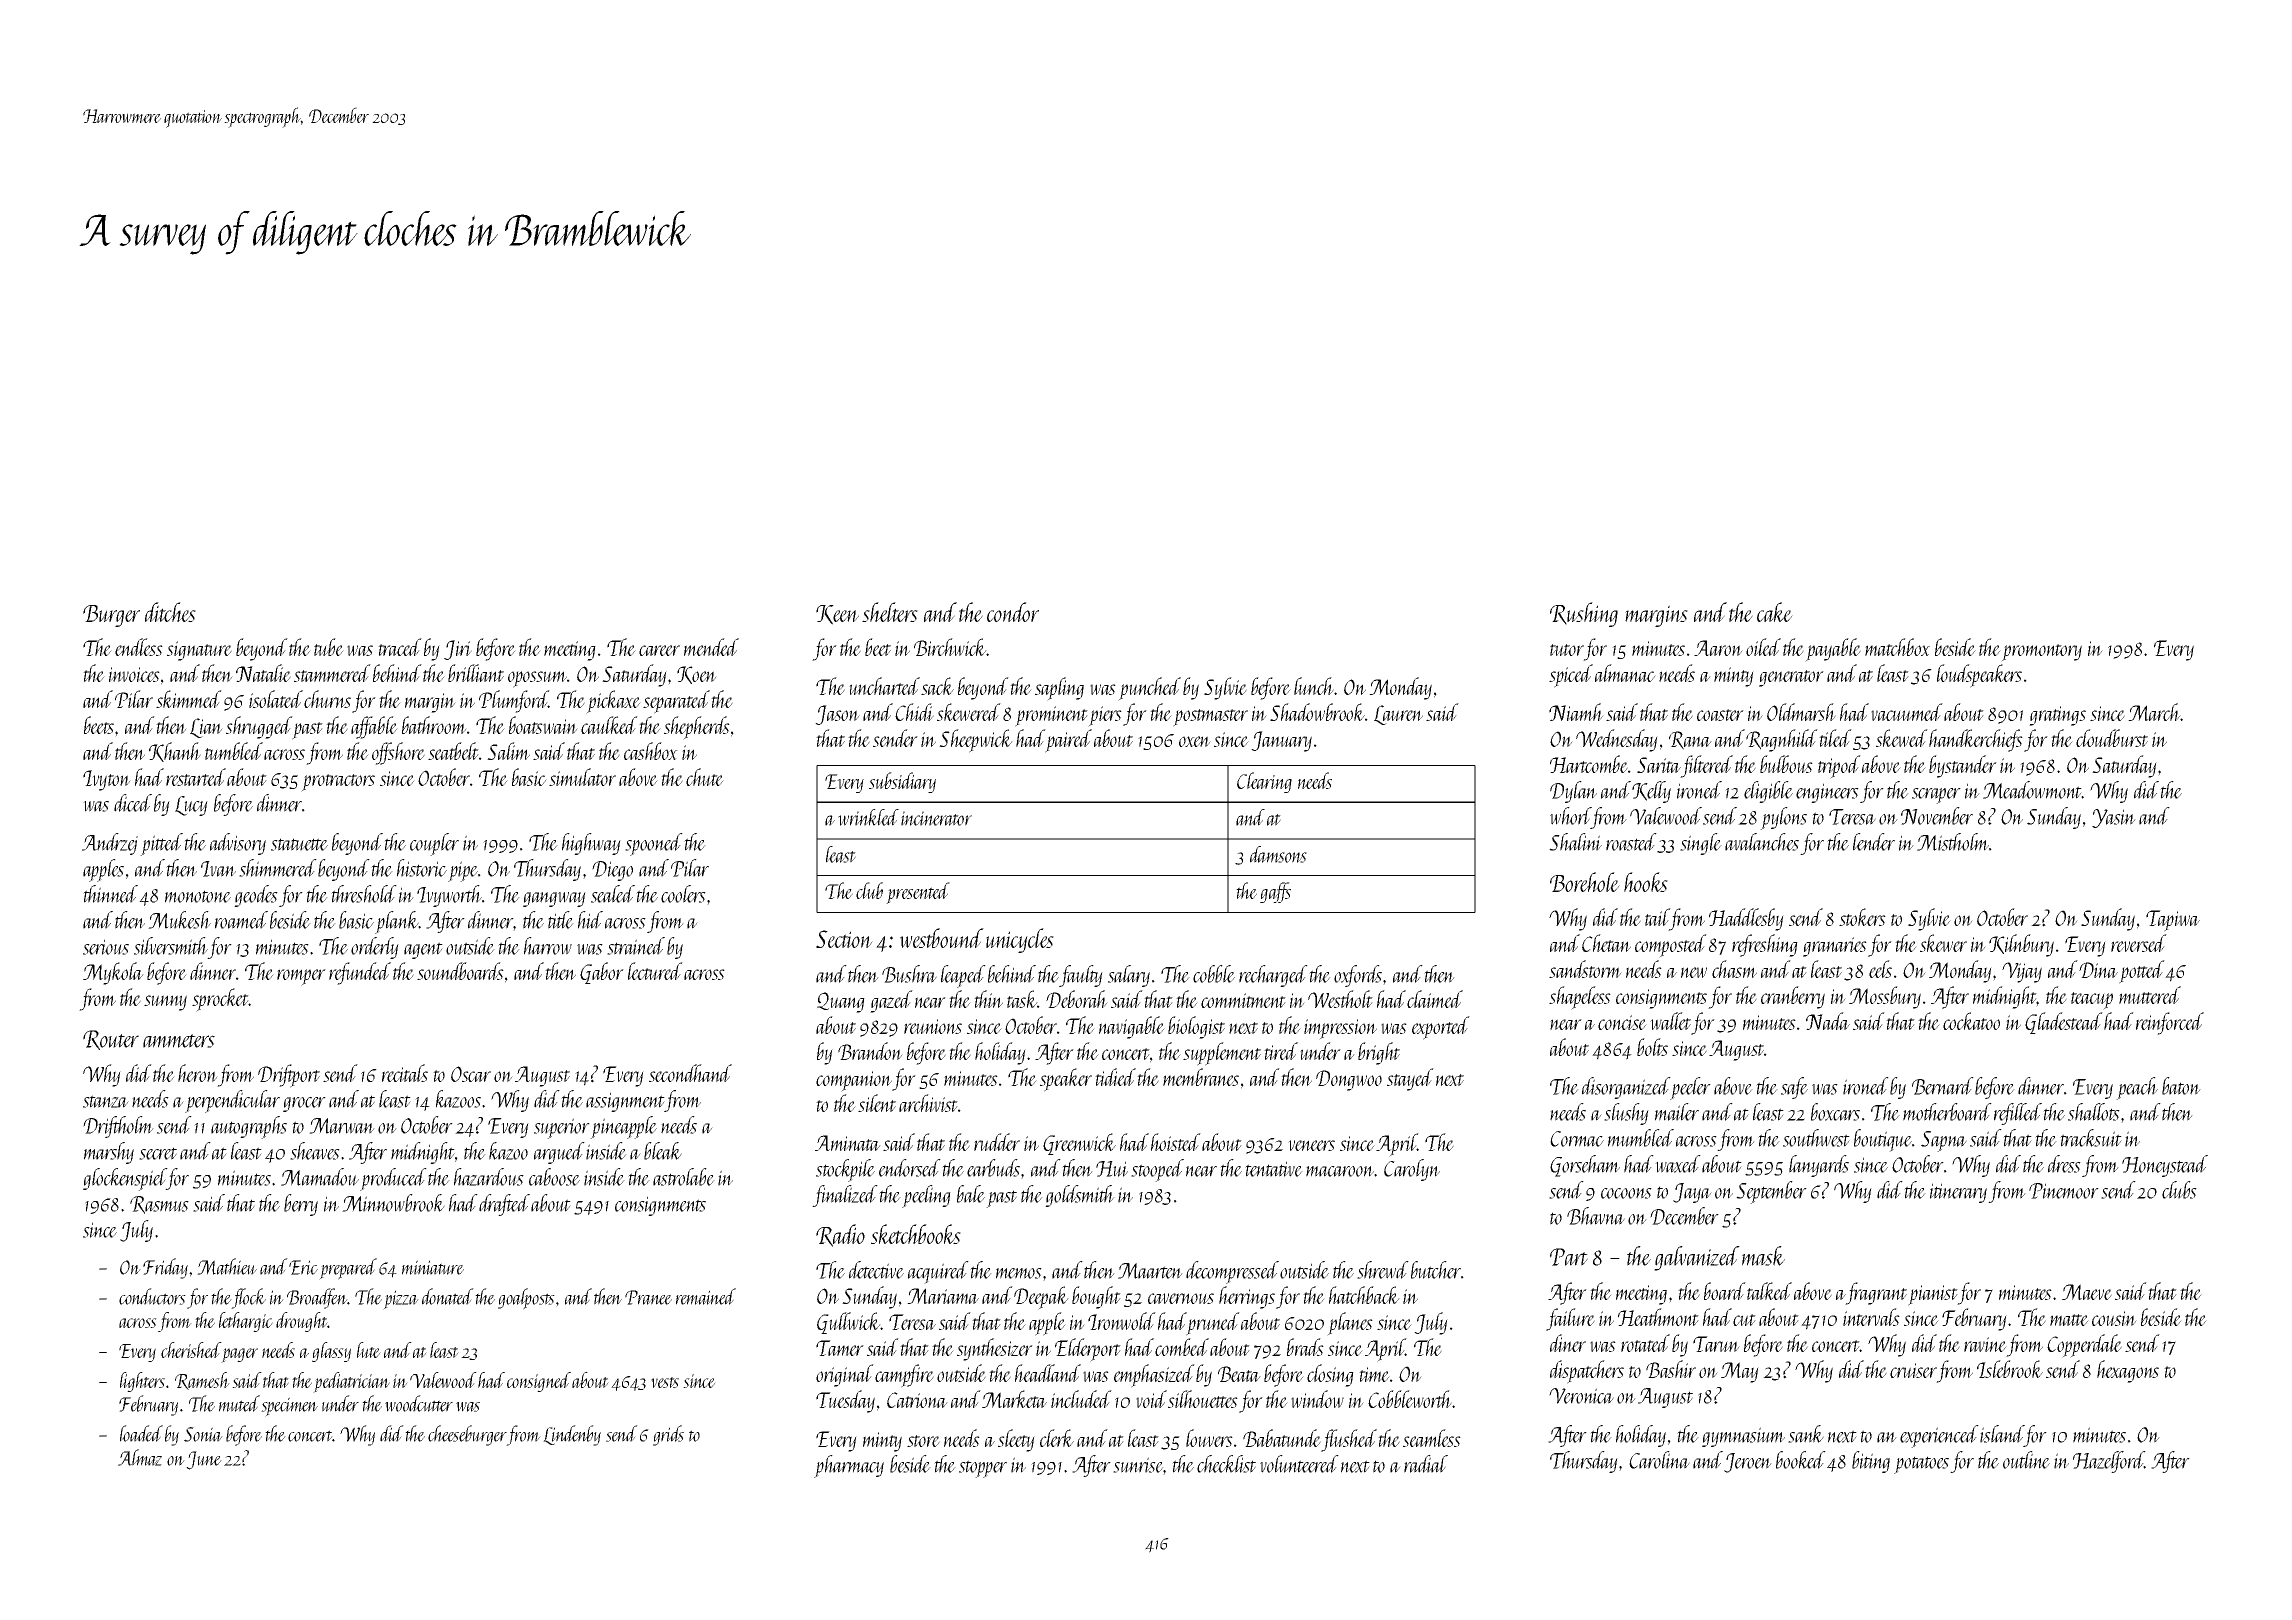 This image has height=1620, width=2292. Describe the element at coordinates (1115, 1077) in the image. I see `tidied` at that location.
